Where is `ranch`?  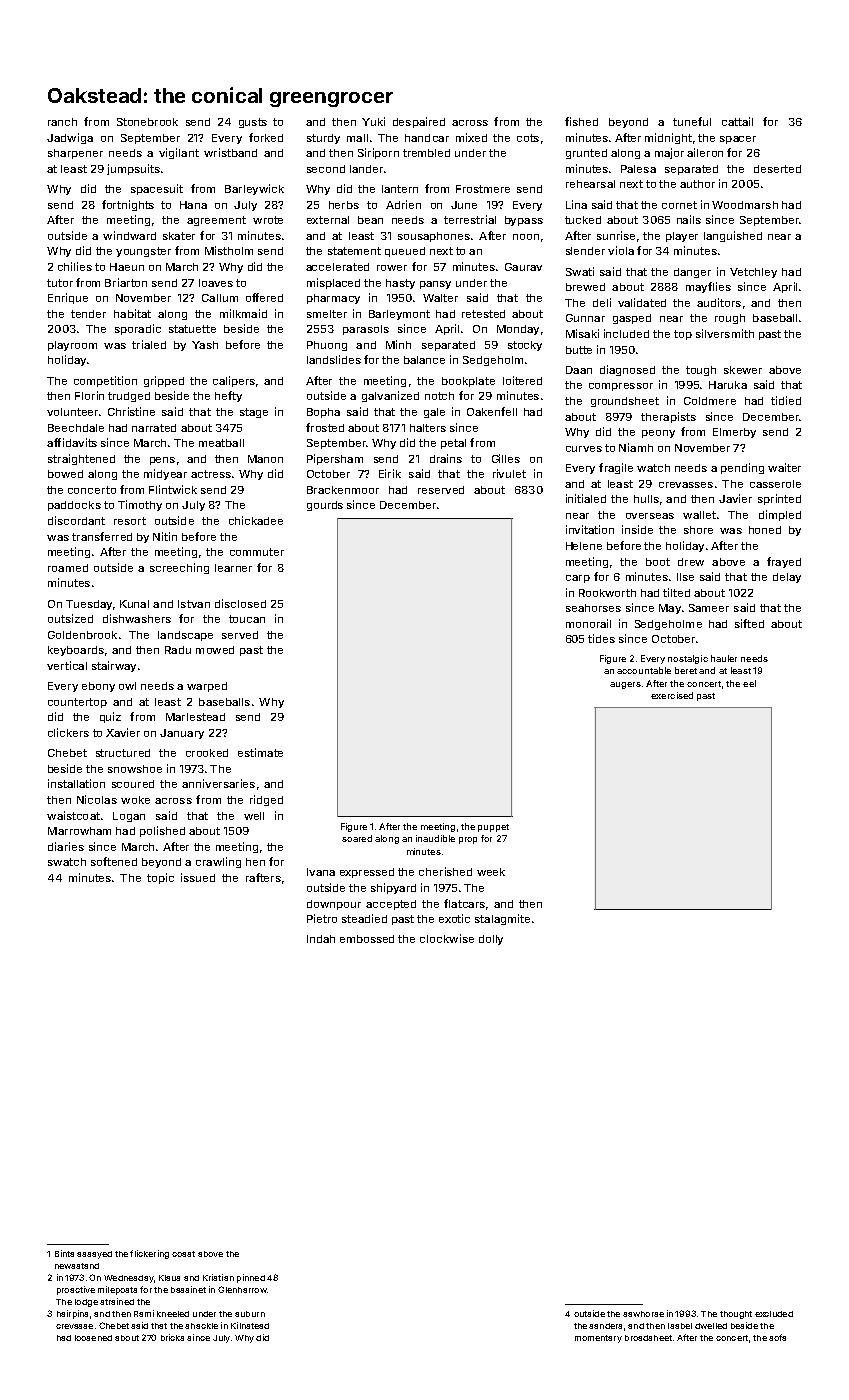
ranch is located at coordinates (62, 122).
